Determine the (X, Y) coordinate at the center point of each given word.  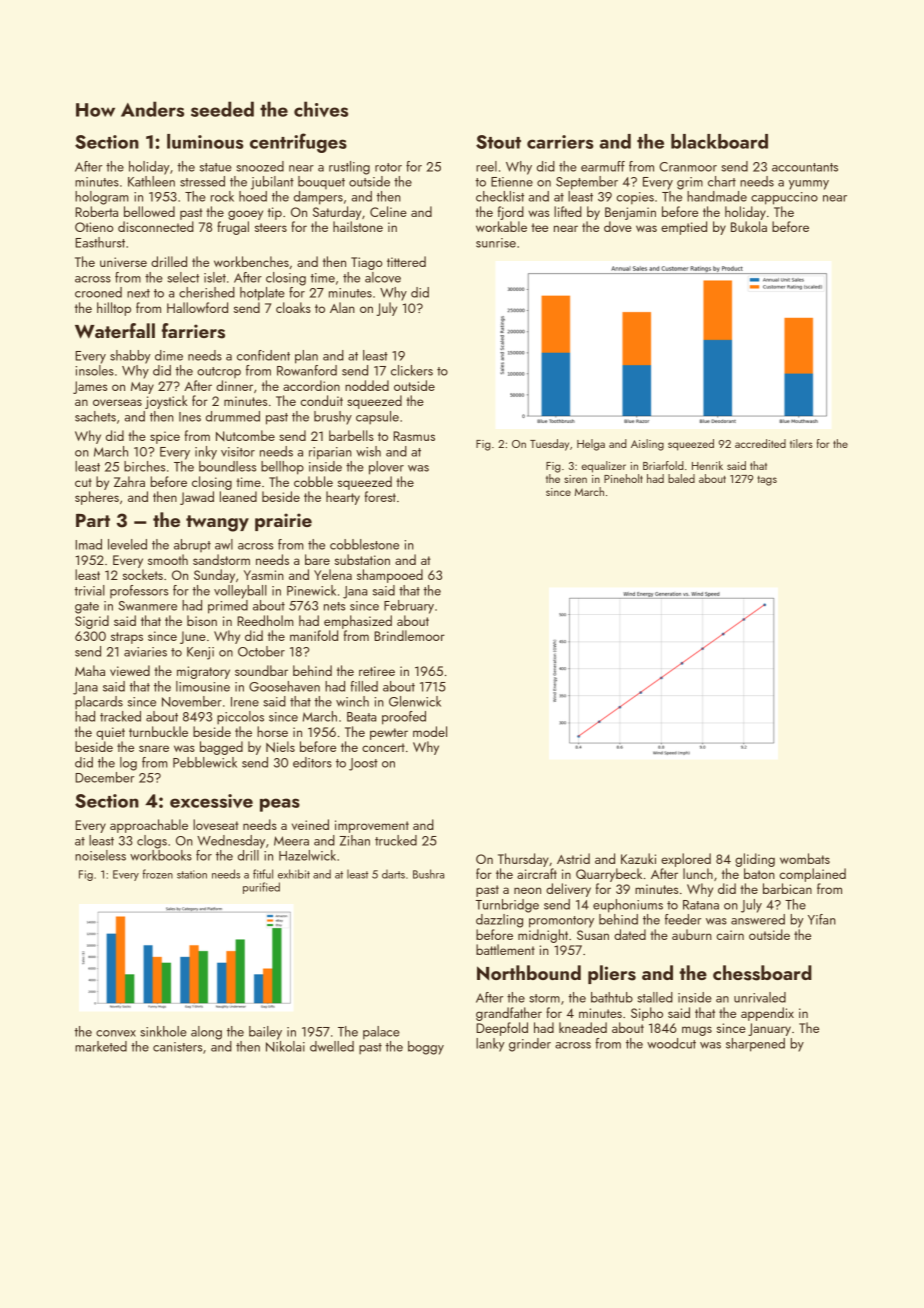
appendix (767, 1014)
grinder (530, 1045)
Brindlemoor (409, 635)
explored (686, 860)
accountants (805, 167)
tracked (120, 716)
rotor (388, 167)
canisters (177, 1047)
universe (123, 262)
